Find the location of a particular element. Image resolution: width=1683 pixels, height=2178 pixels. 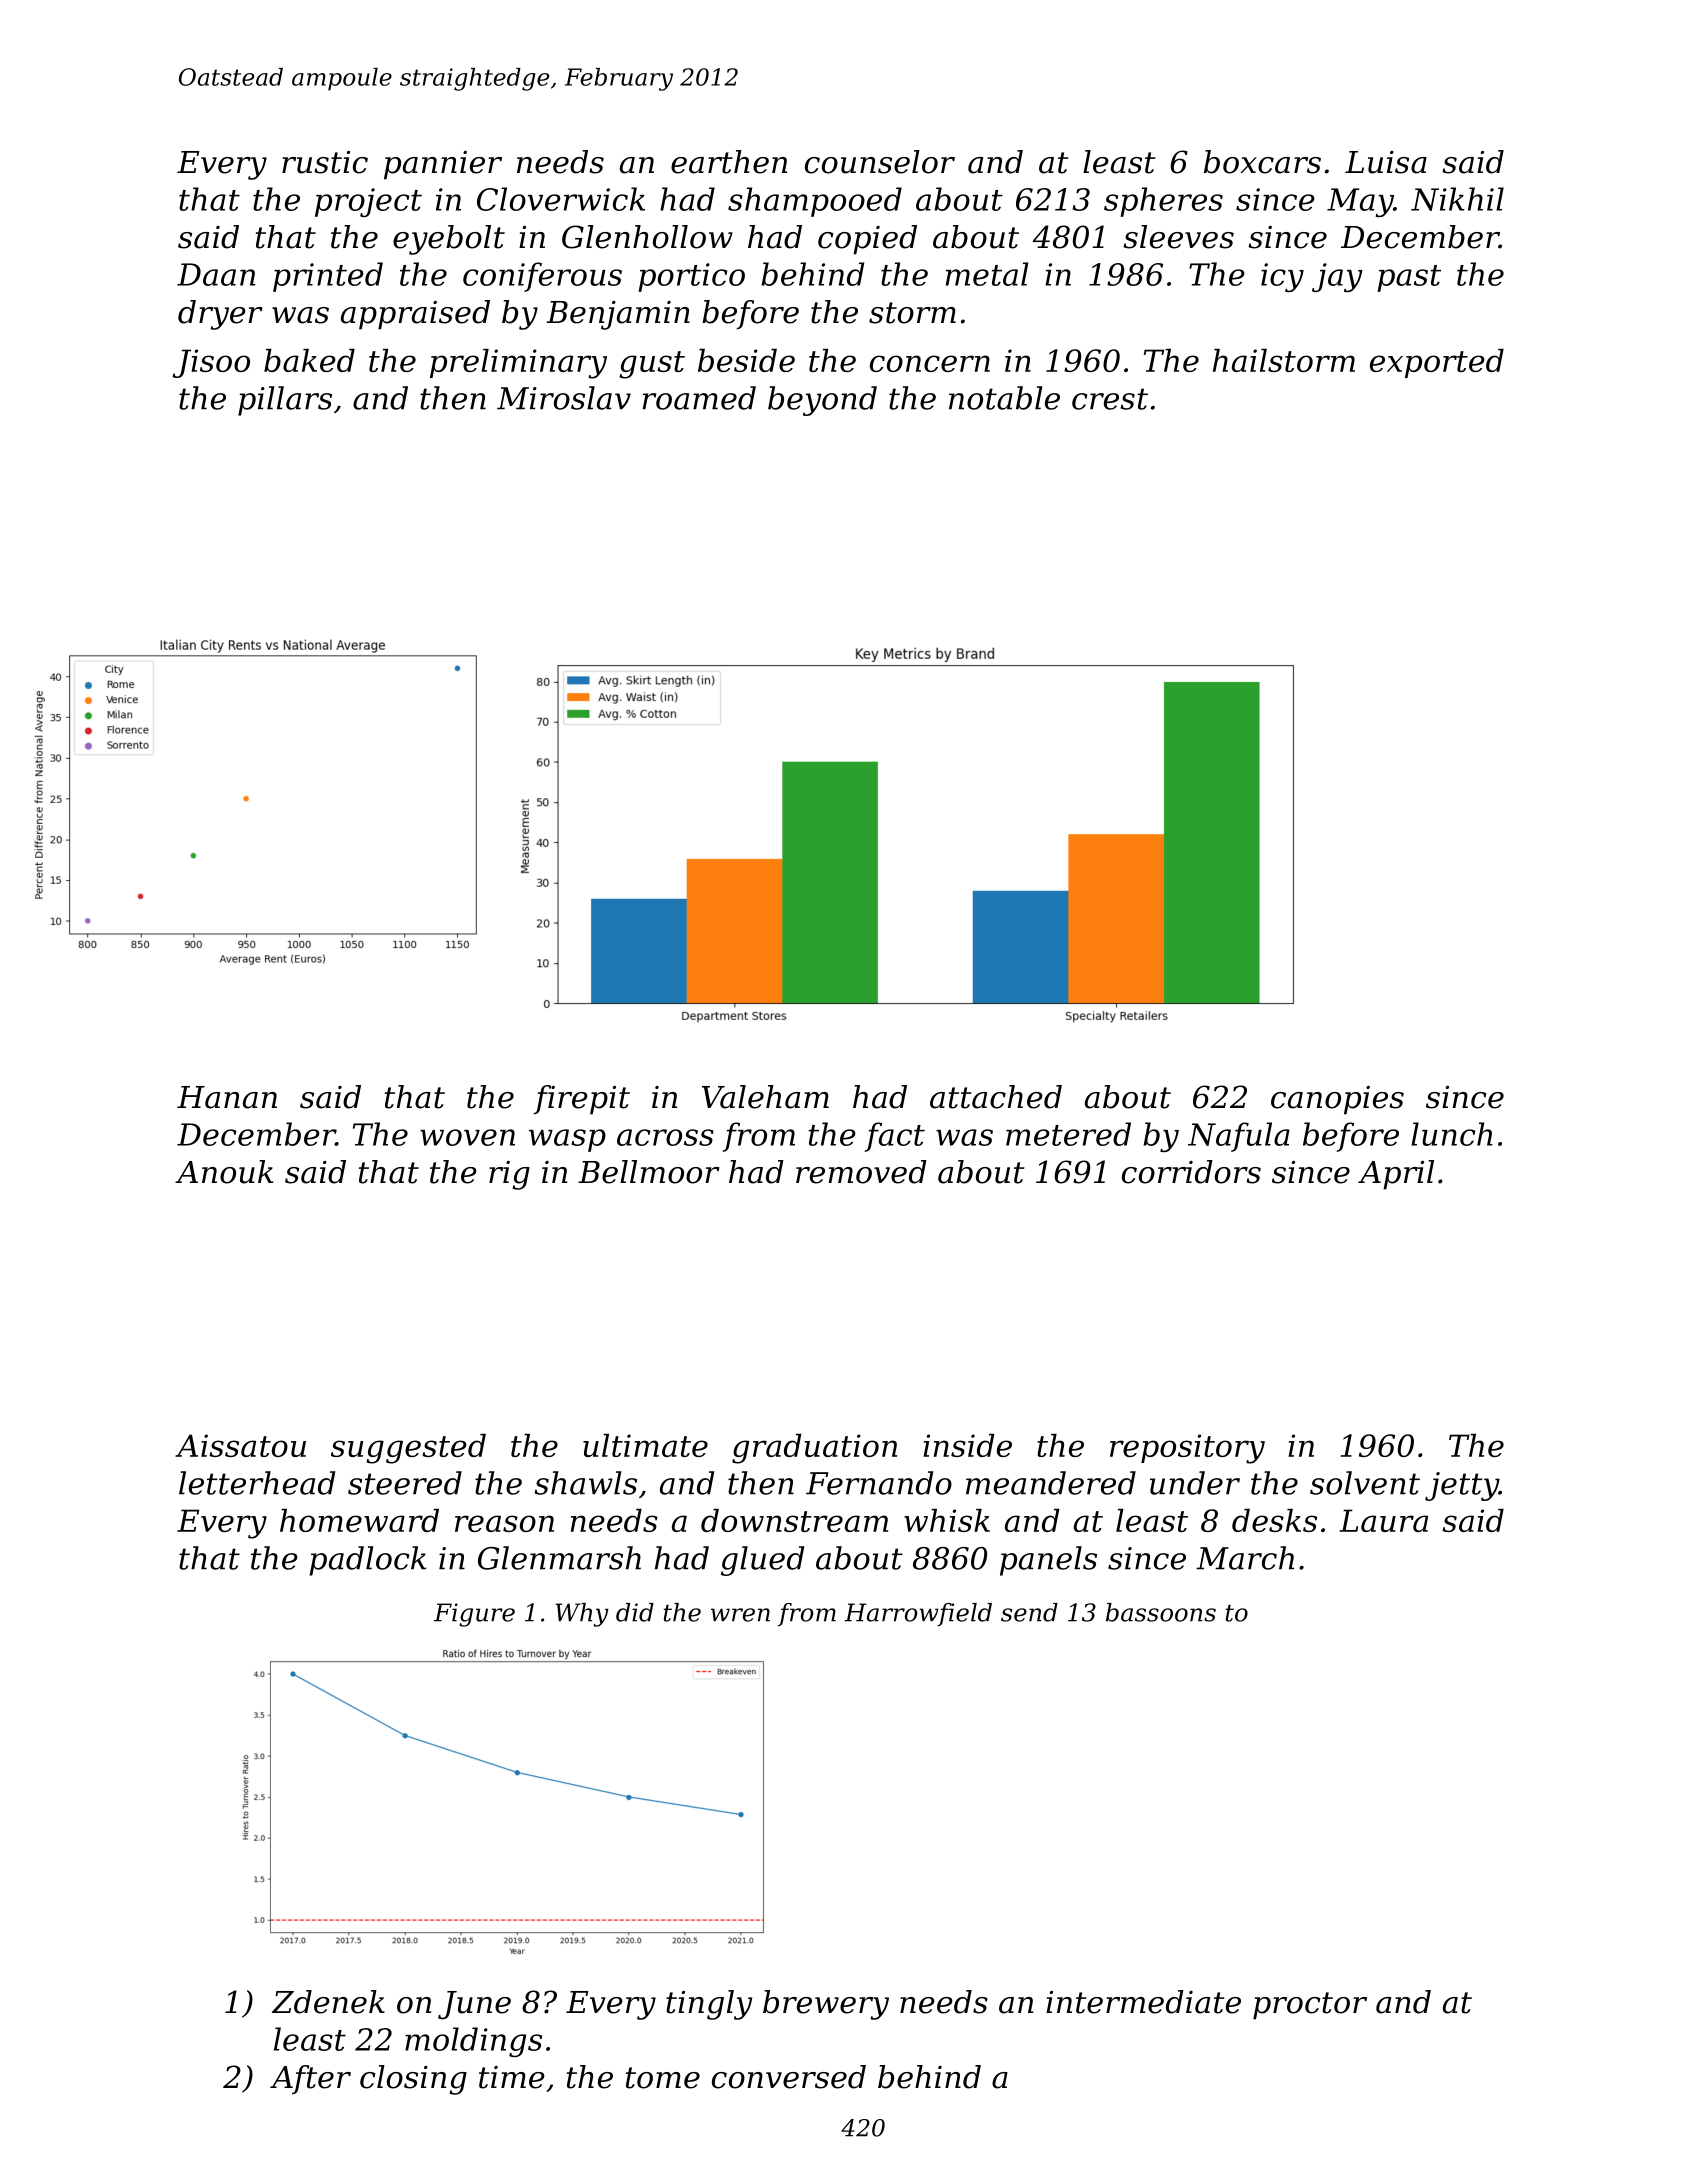

Luisa is located at coordinates (1386, 162).
